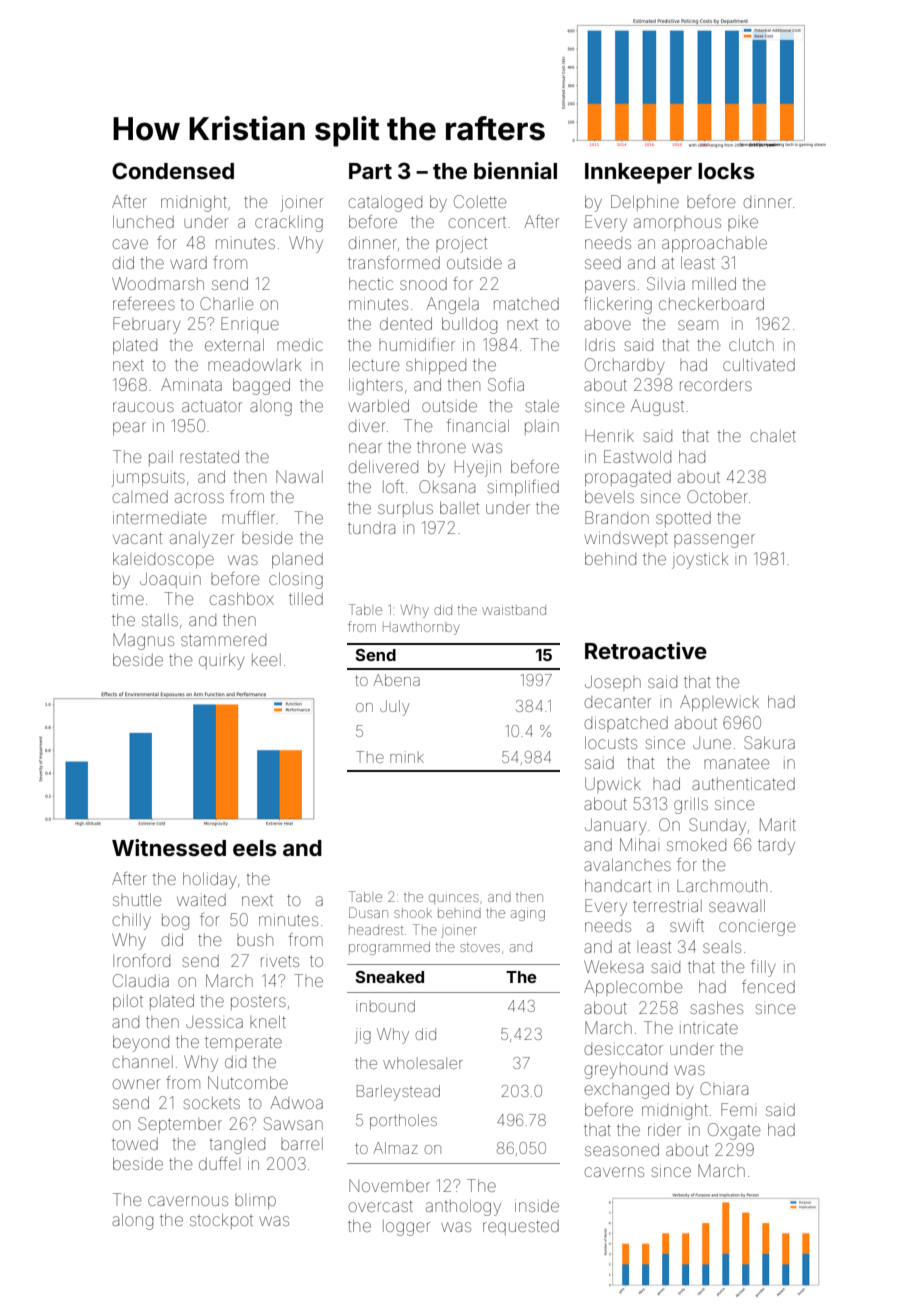 The height and width of the image is (1316, 908). I want to click on pear, so click(129, 428).
